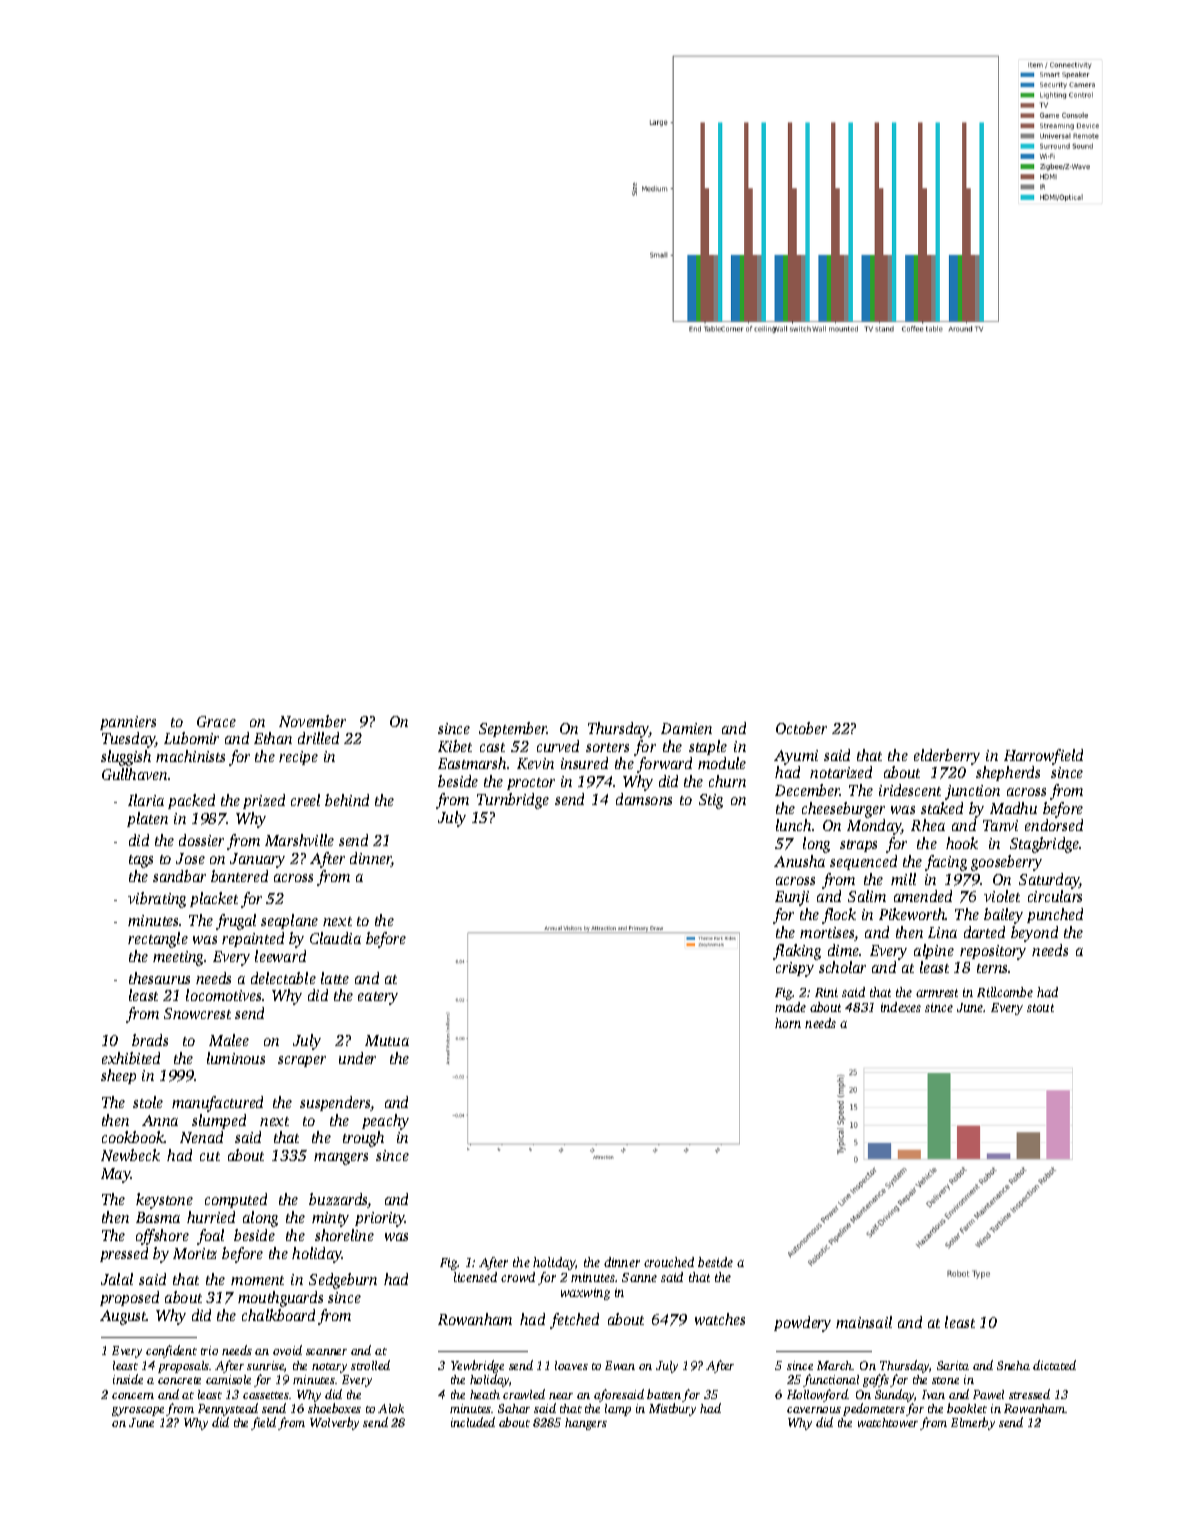  Describe the element at coordinates (1013, 1365) in the screenshot. I see `Sneha` at that location.
